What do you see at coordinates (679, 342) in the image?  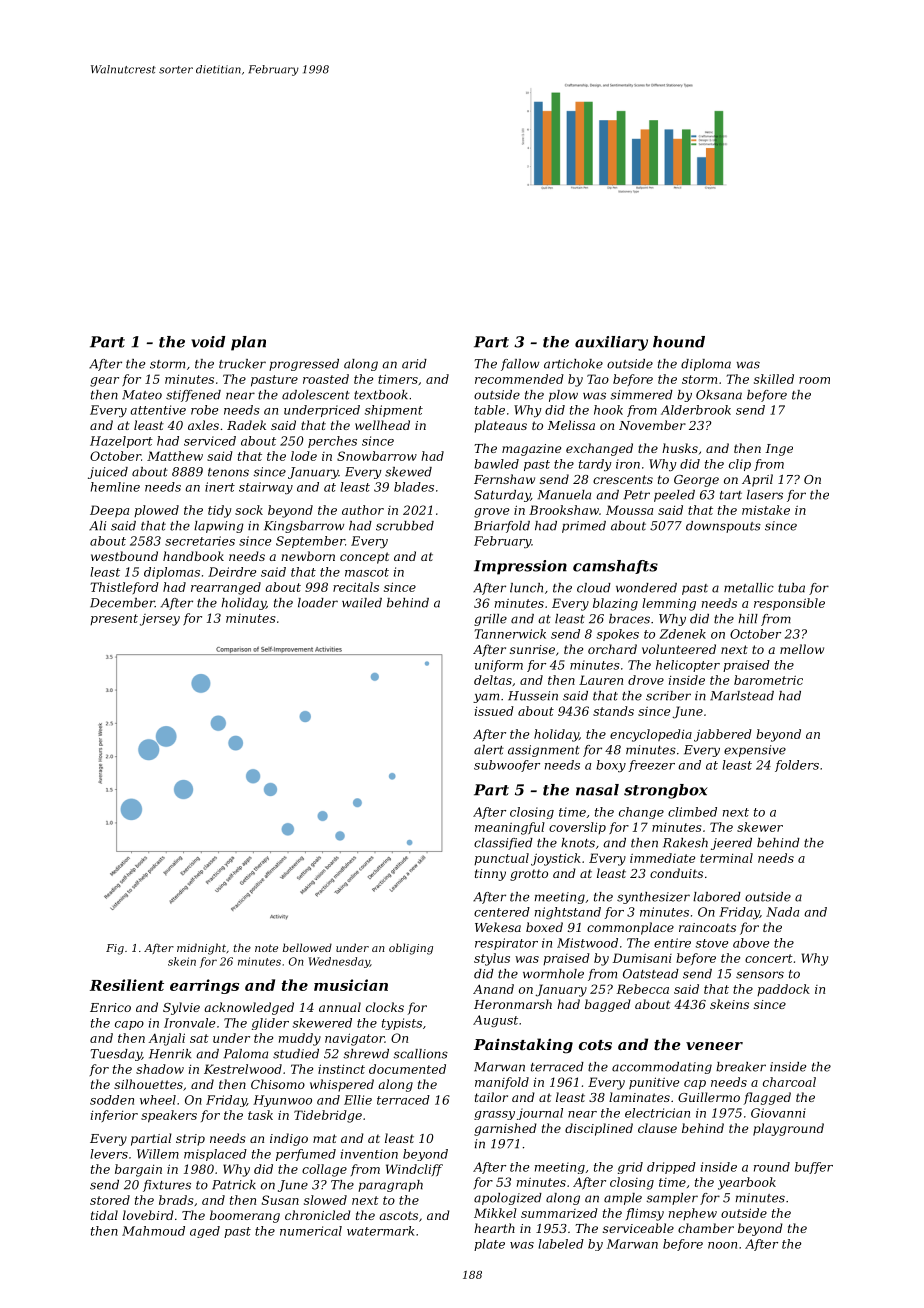 I see `hound` at bounding box center [679, 342].
